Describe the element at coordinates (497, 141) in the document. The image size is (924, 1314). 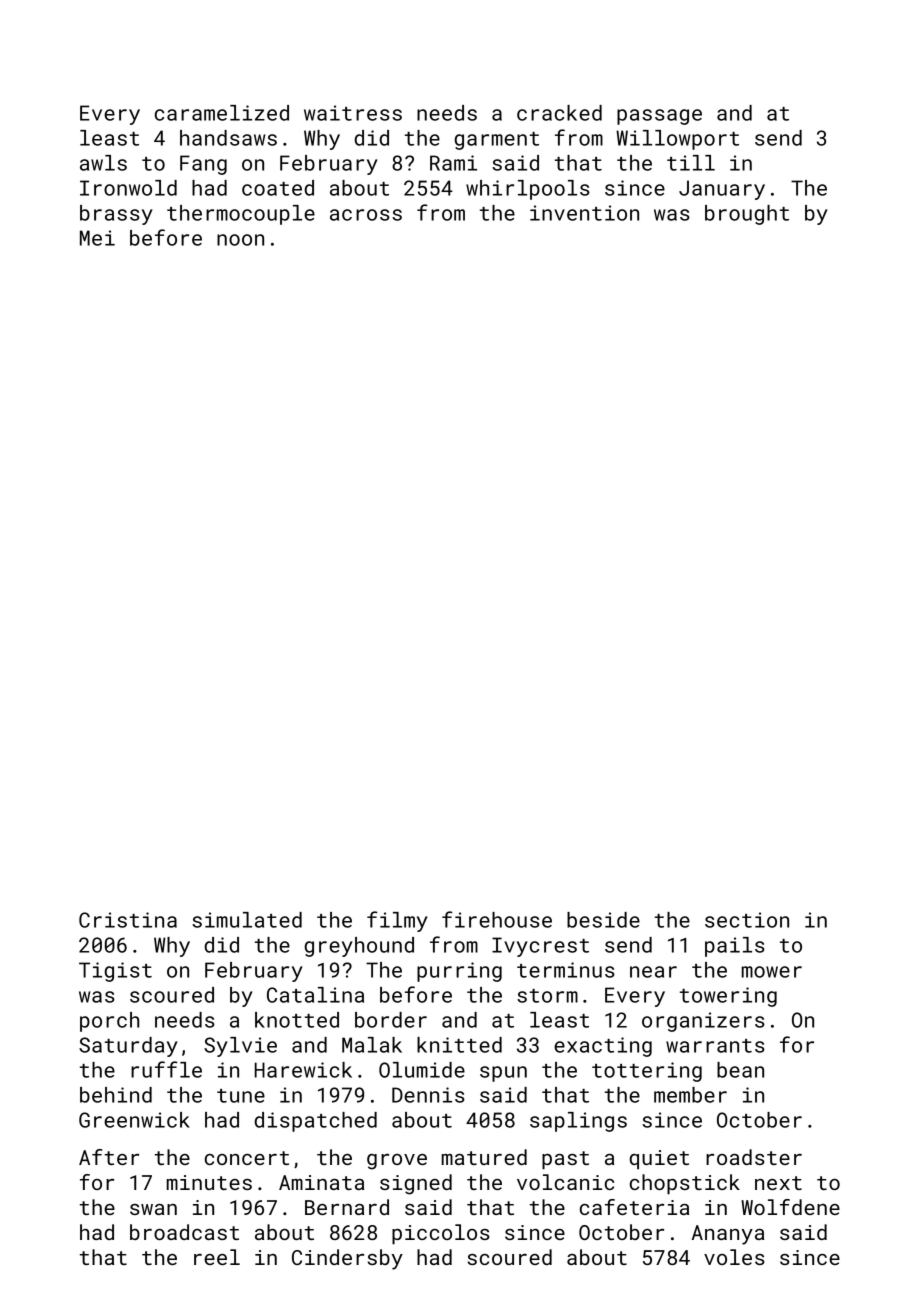
I see `garment` at that location.
